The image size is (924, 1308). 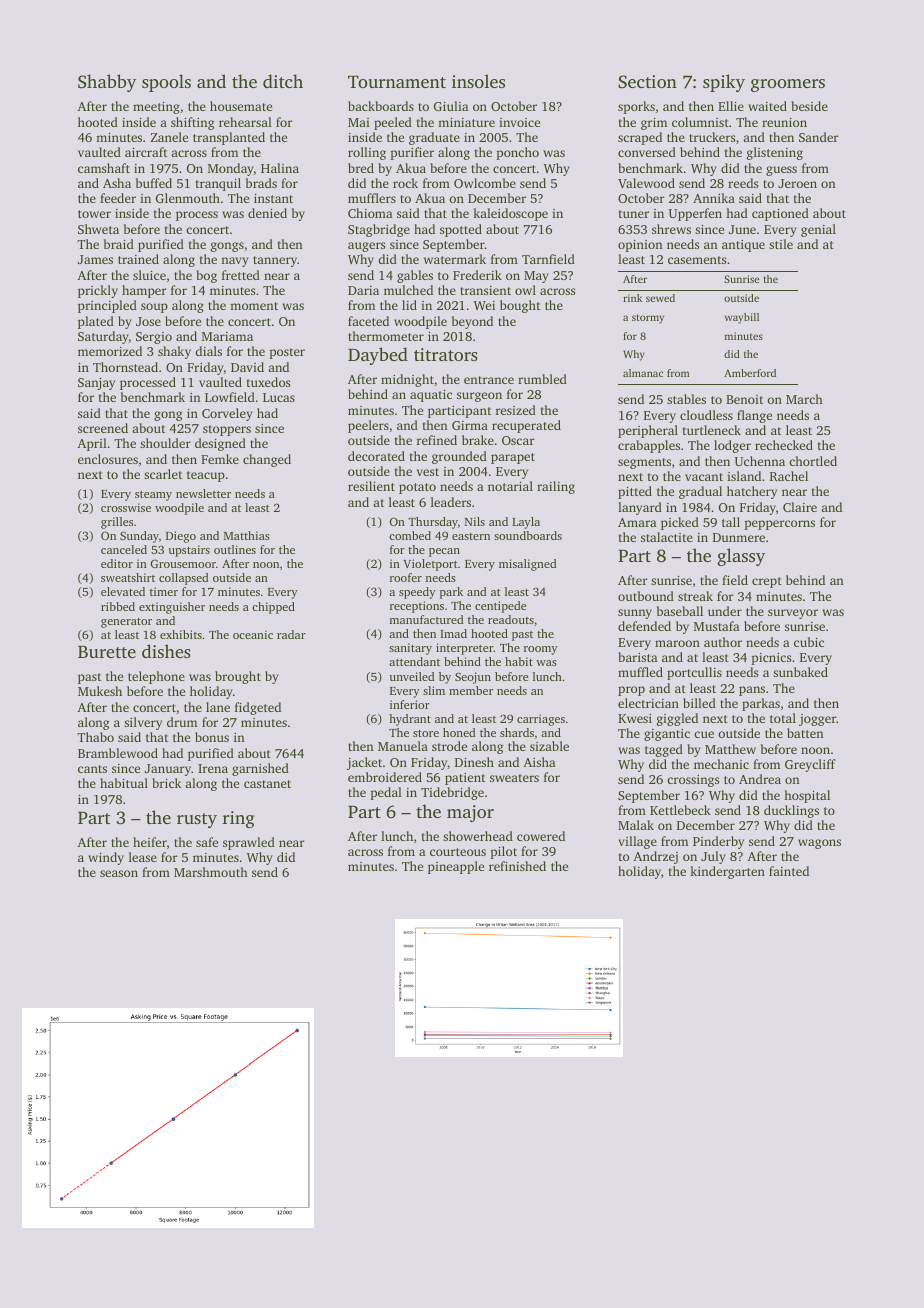 What do you see at coordinates (453, 633) in the image?
I see `Imad` at bounding box center [453, 633].
